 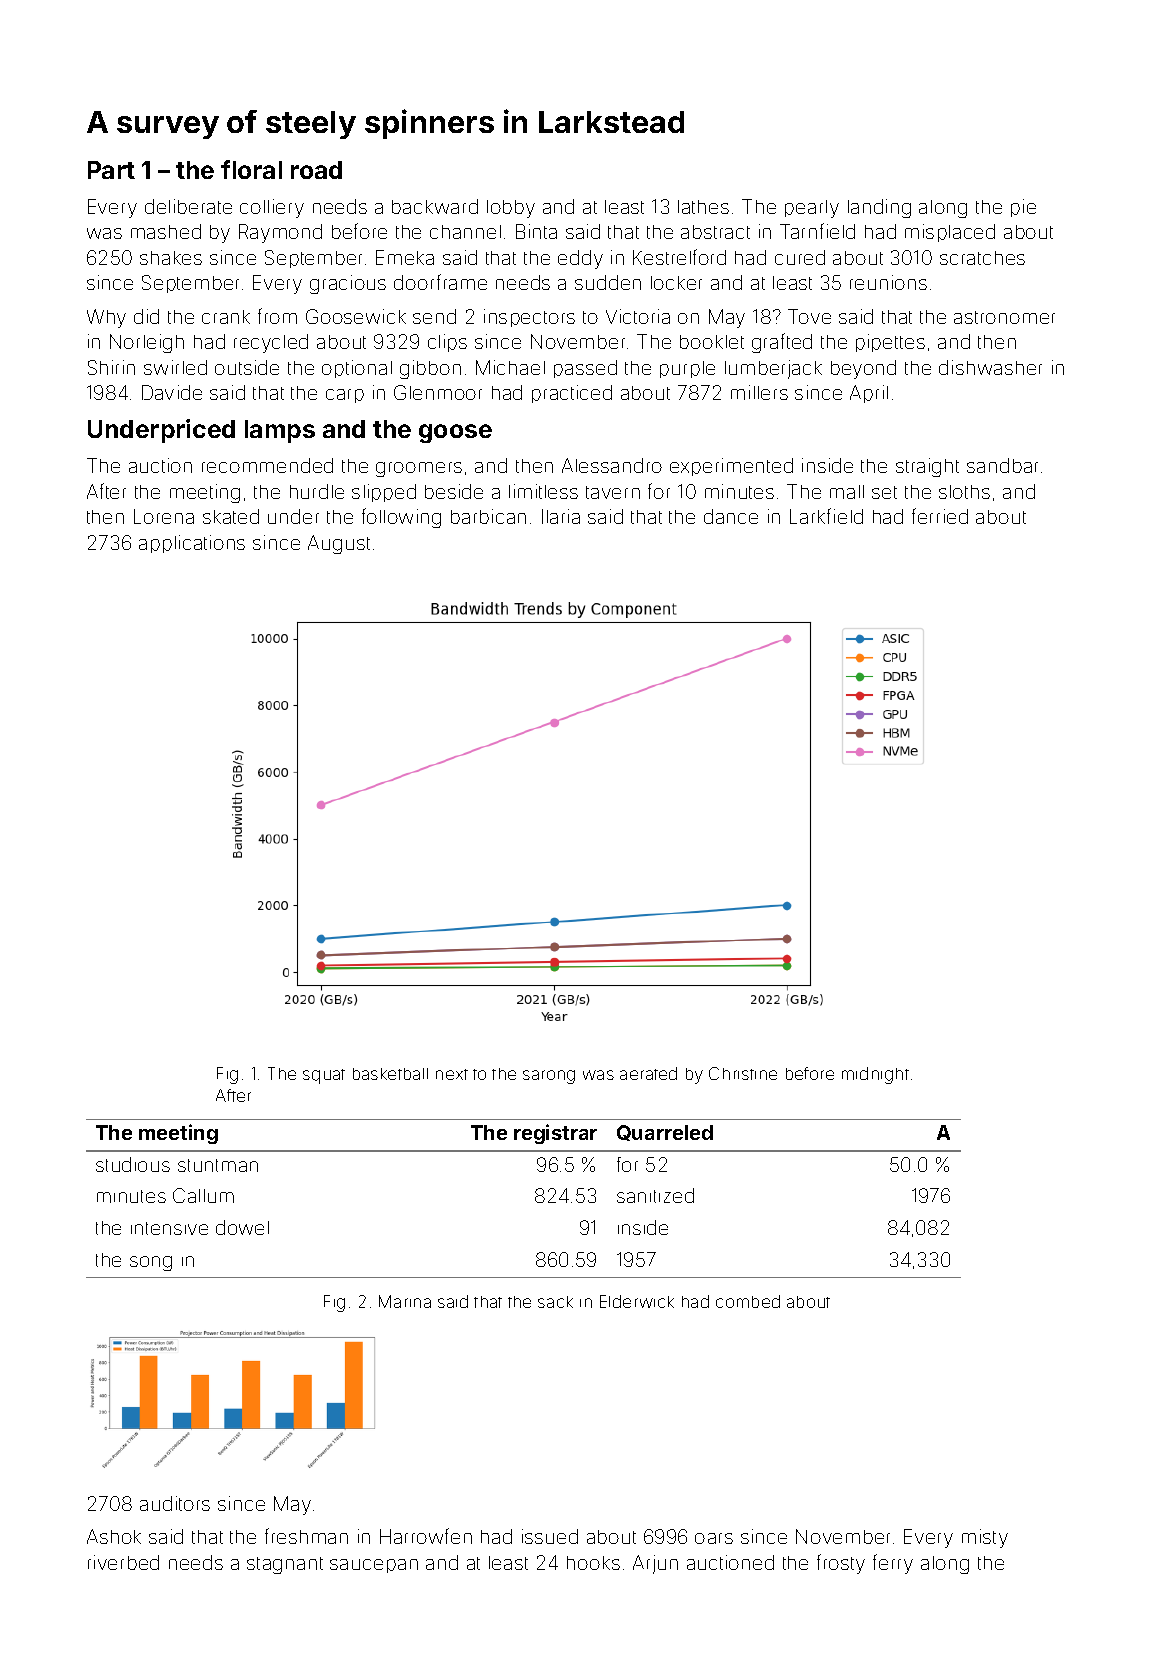 I want to click on reunions, so click(x=888, y=282).
